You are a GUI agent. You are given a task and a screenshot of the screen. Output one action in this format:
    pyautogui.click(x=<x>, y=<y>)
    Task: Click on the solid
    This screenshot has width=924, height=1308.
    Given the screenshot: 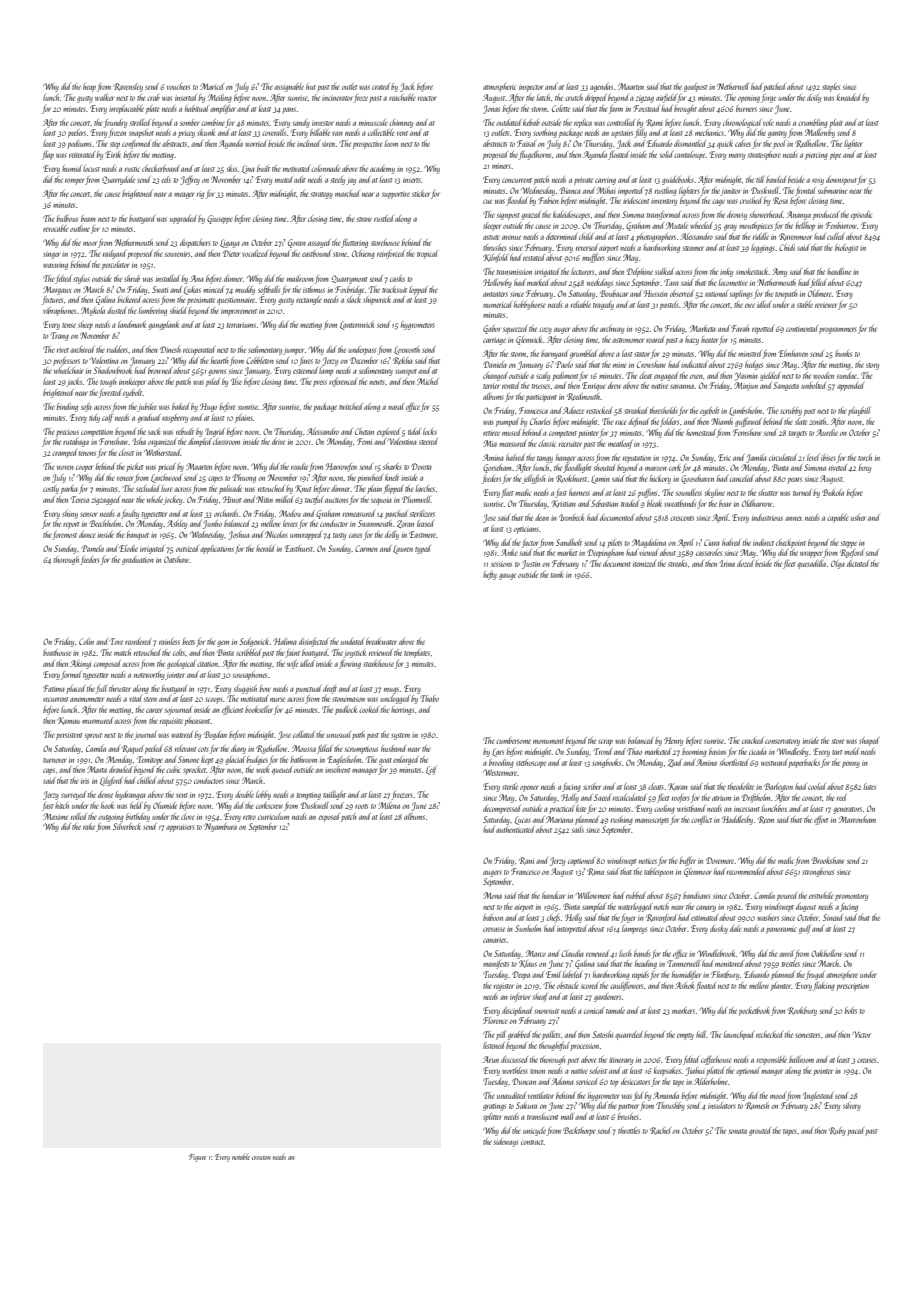 What is the action you would take?
    pyautogui.click(x=667, y=154)
